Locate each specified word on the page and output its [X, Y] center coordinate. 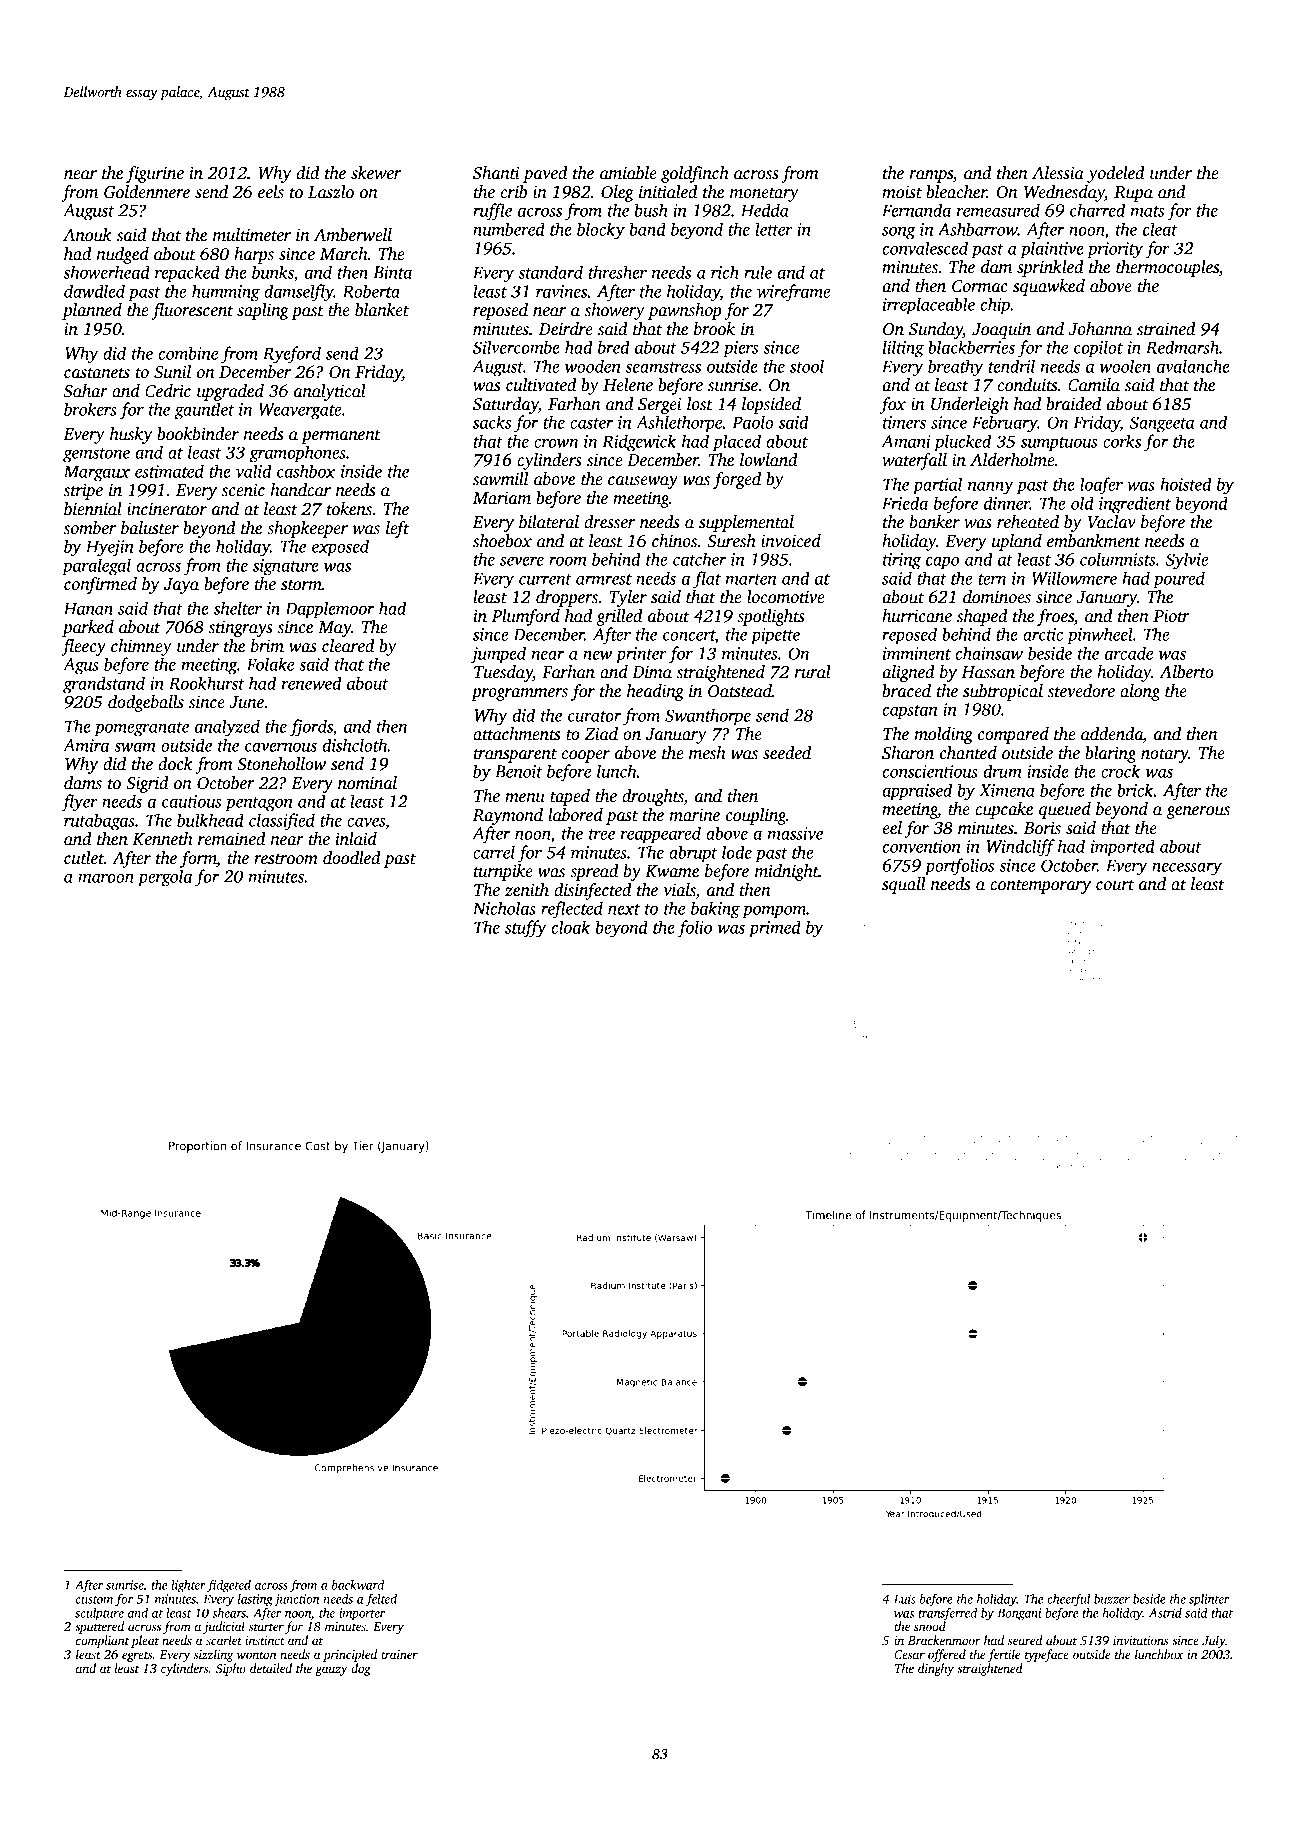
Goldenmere [147, 192]
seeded [787, 753]
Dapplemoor [330, 610]
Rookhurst [207, 683]
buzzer [1112, 1599]
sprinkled [1050, 268]
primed [775, 929]
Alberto [1186, 672]
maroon [106, 878]
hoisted [1186, 484]
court [1115, 885]
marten [751, 579]
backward [358, 1585]
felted [381, 1600]
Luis [904, 1599]
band [647, 229]
